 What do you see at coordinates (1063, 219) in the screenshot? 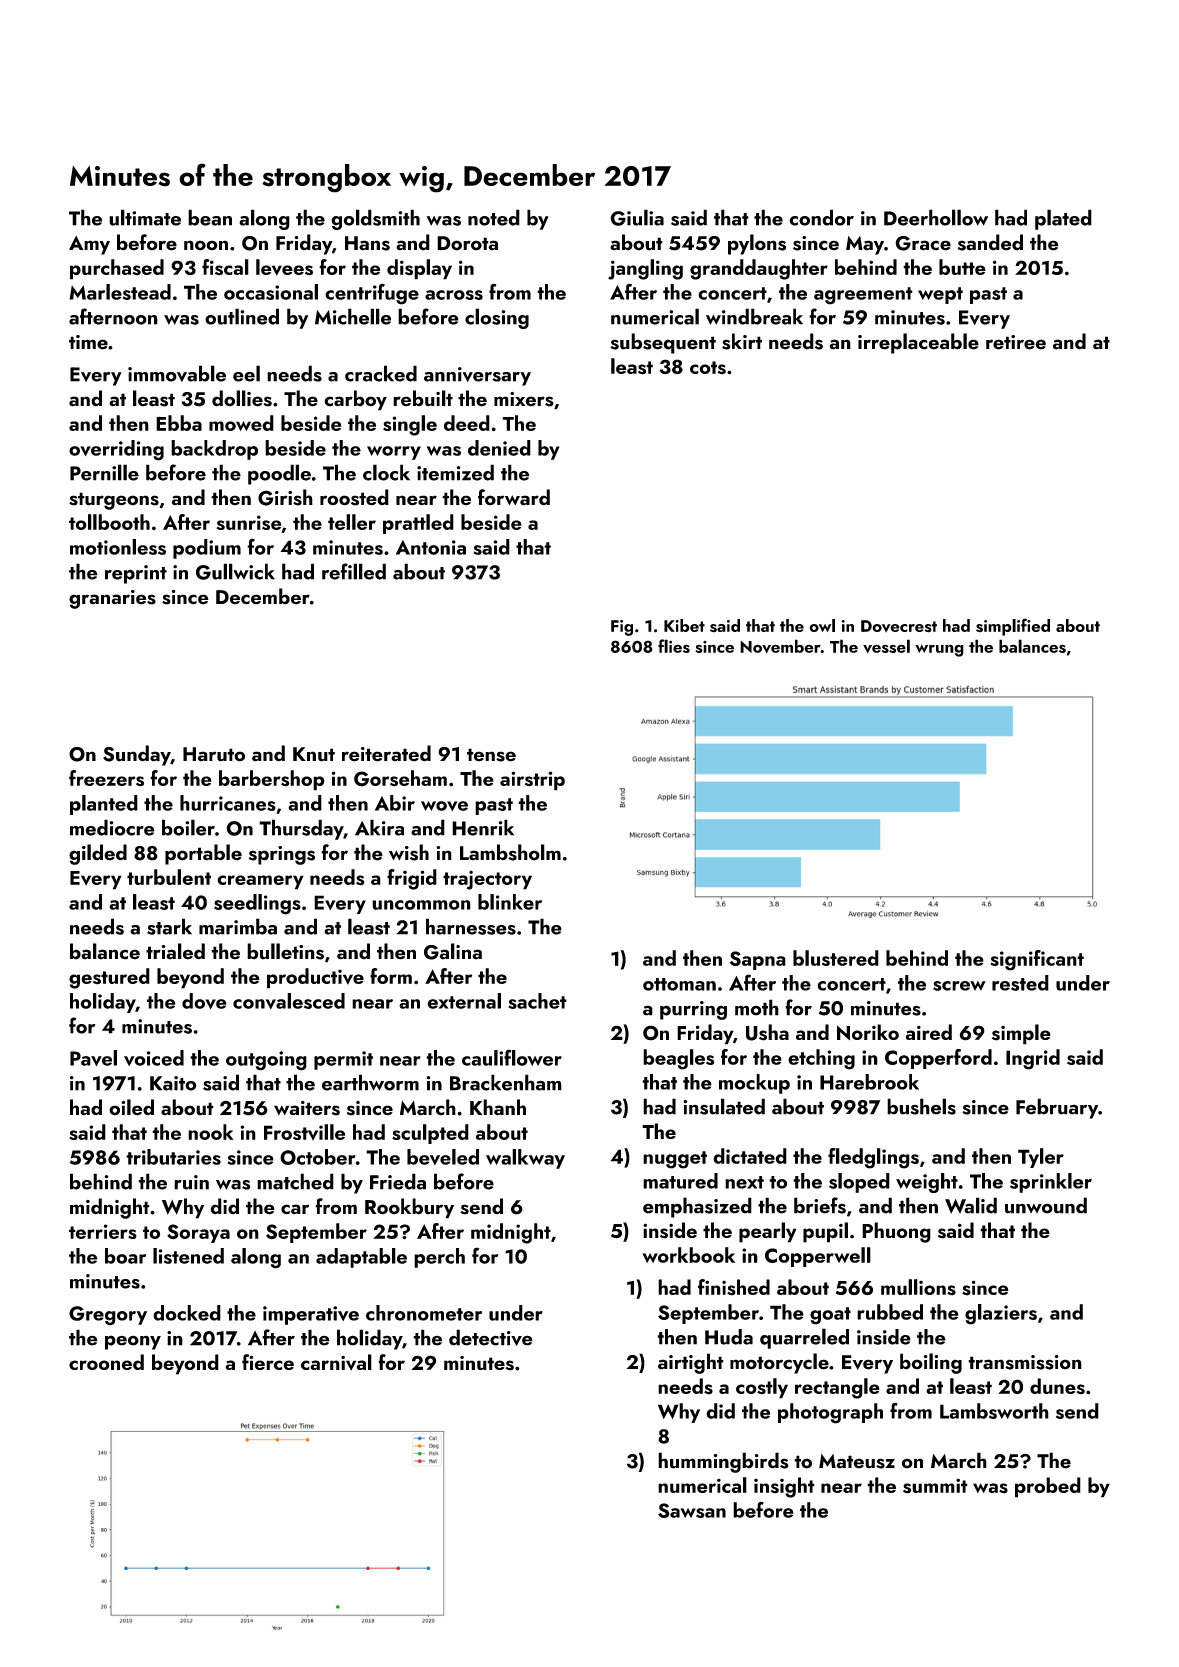
I see `plated` at bounding box center [1063, 219].
